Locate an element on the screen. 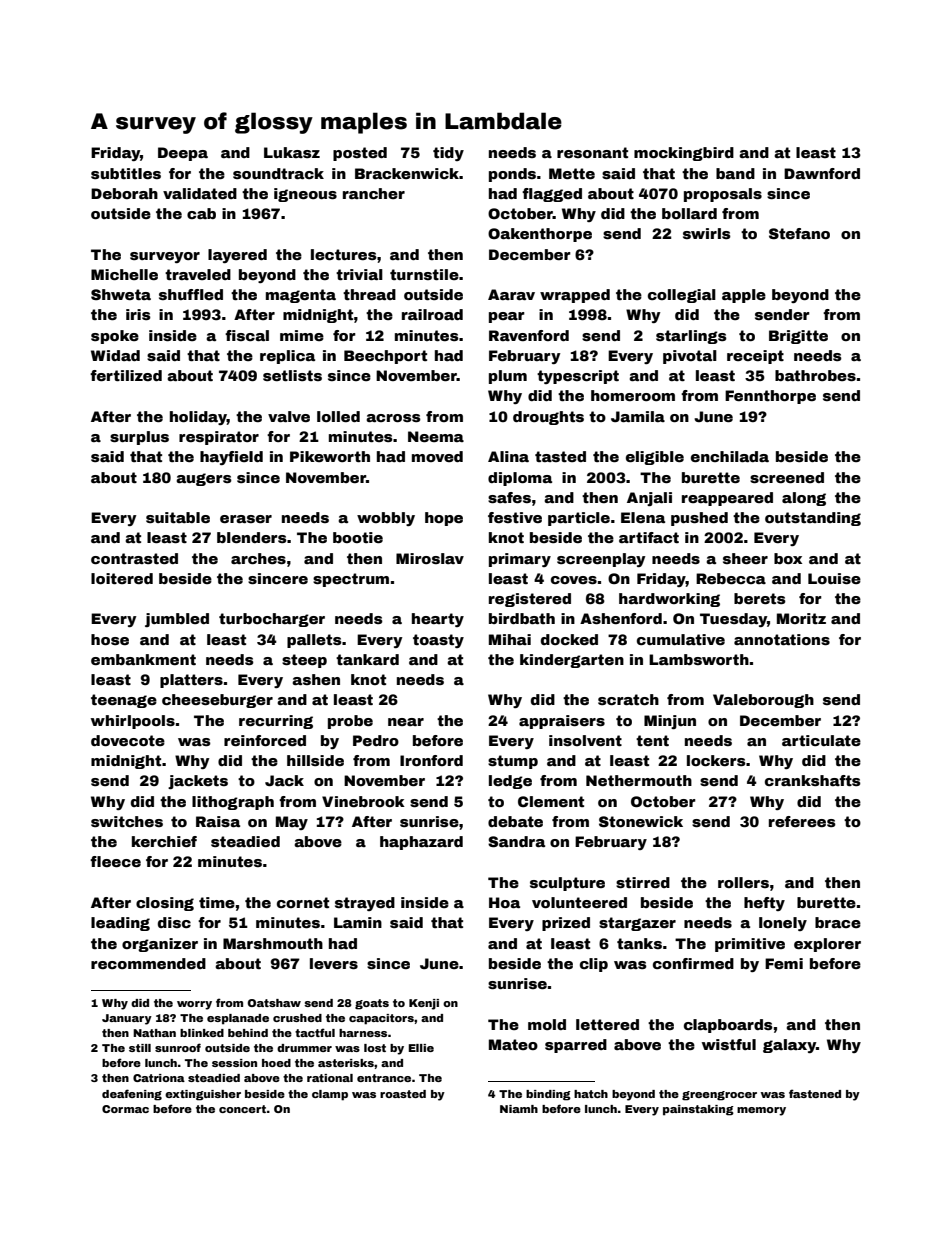 This screenshot has height=1233, width=952. Deborah is located at coordinates (124, 193).
